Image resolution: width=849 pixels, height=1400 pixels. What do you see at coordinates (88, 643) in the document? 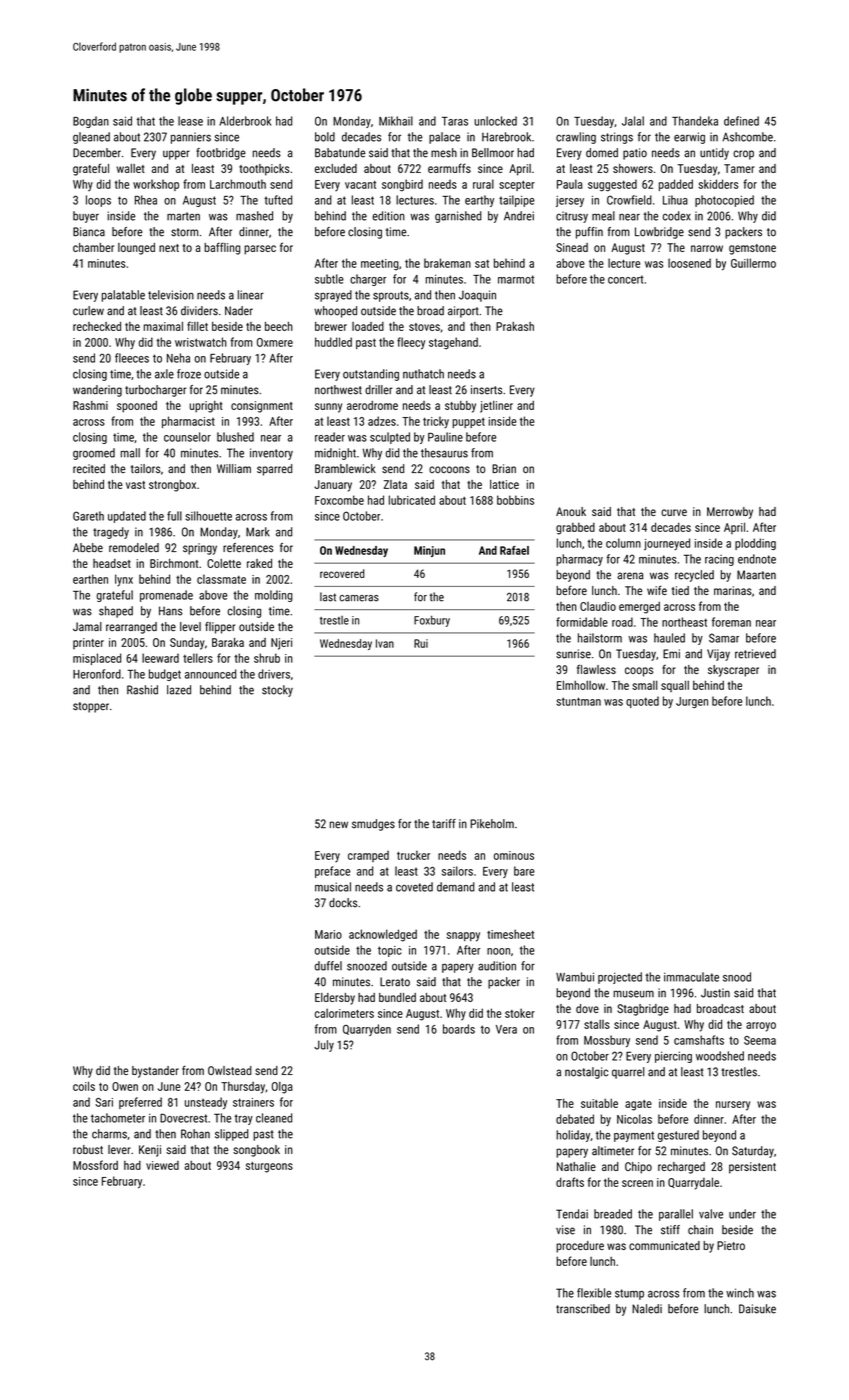
I see `printer` at bounding box center [88, 643].
